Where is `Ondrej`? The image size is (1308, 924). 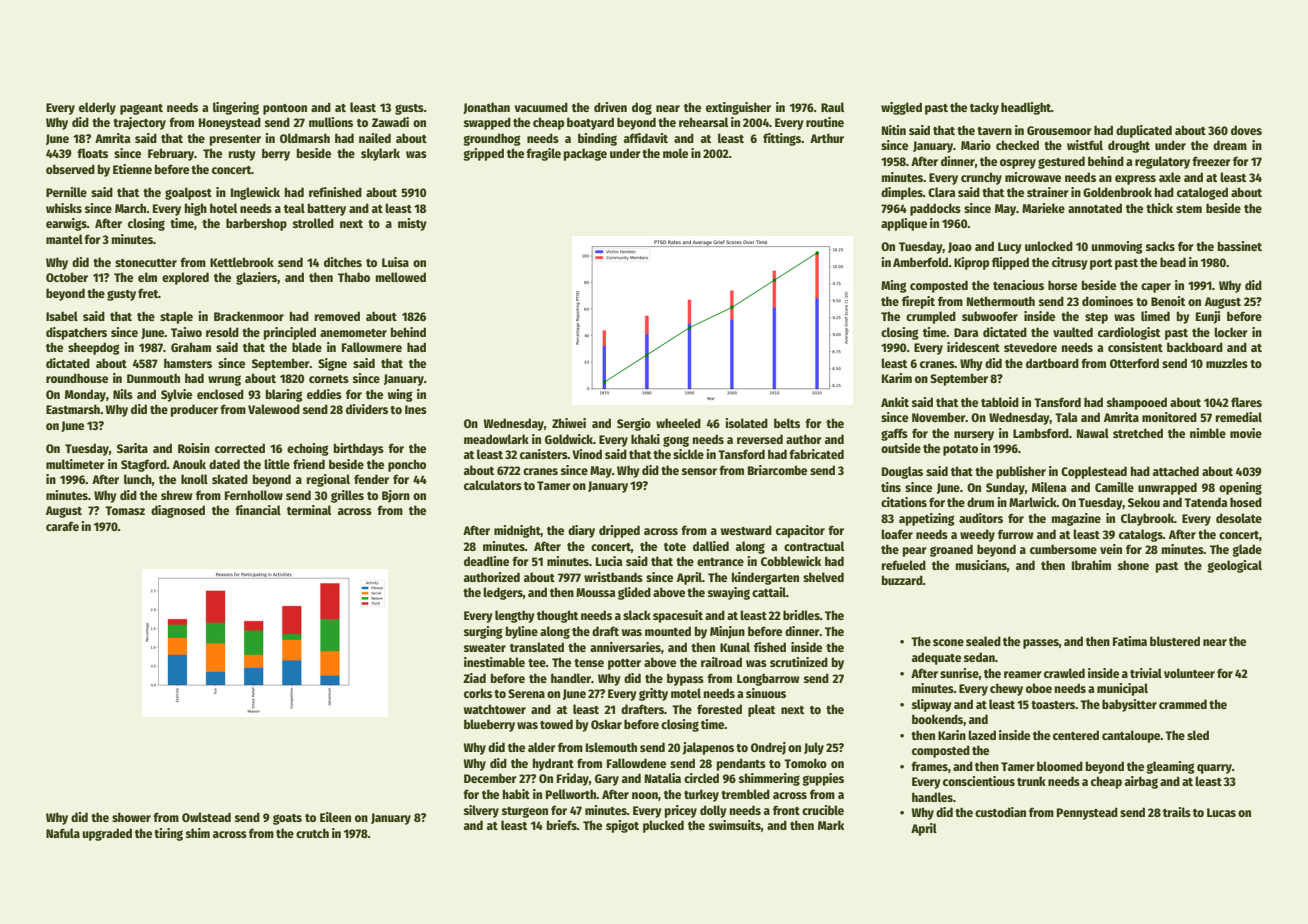
Ondrej is located at coordinates (768, 748).
